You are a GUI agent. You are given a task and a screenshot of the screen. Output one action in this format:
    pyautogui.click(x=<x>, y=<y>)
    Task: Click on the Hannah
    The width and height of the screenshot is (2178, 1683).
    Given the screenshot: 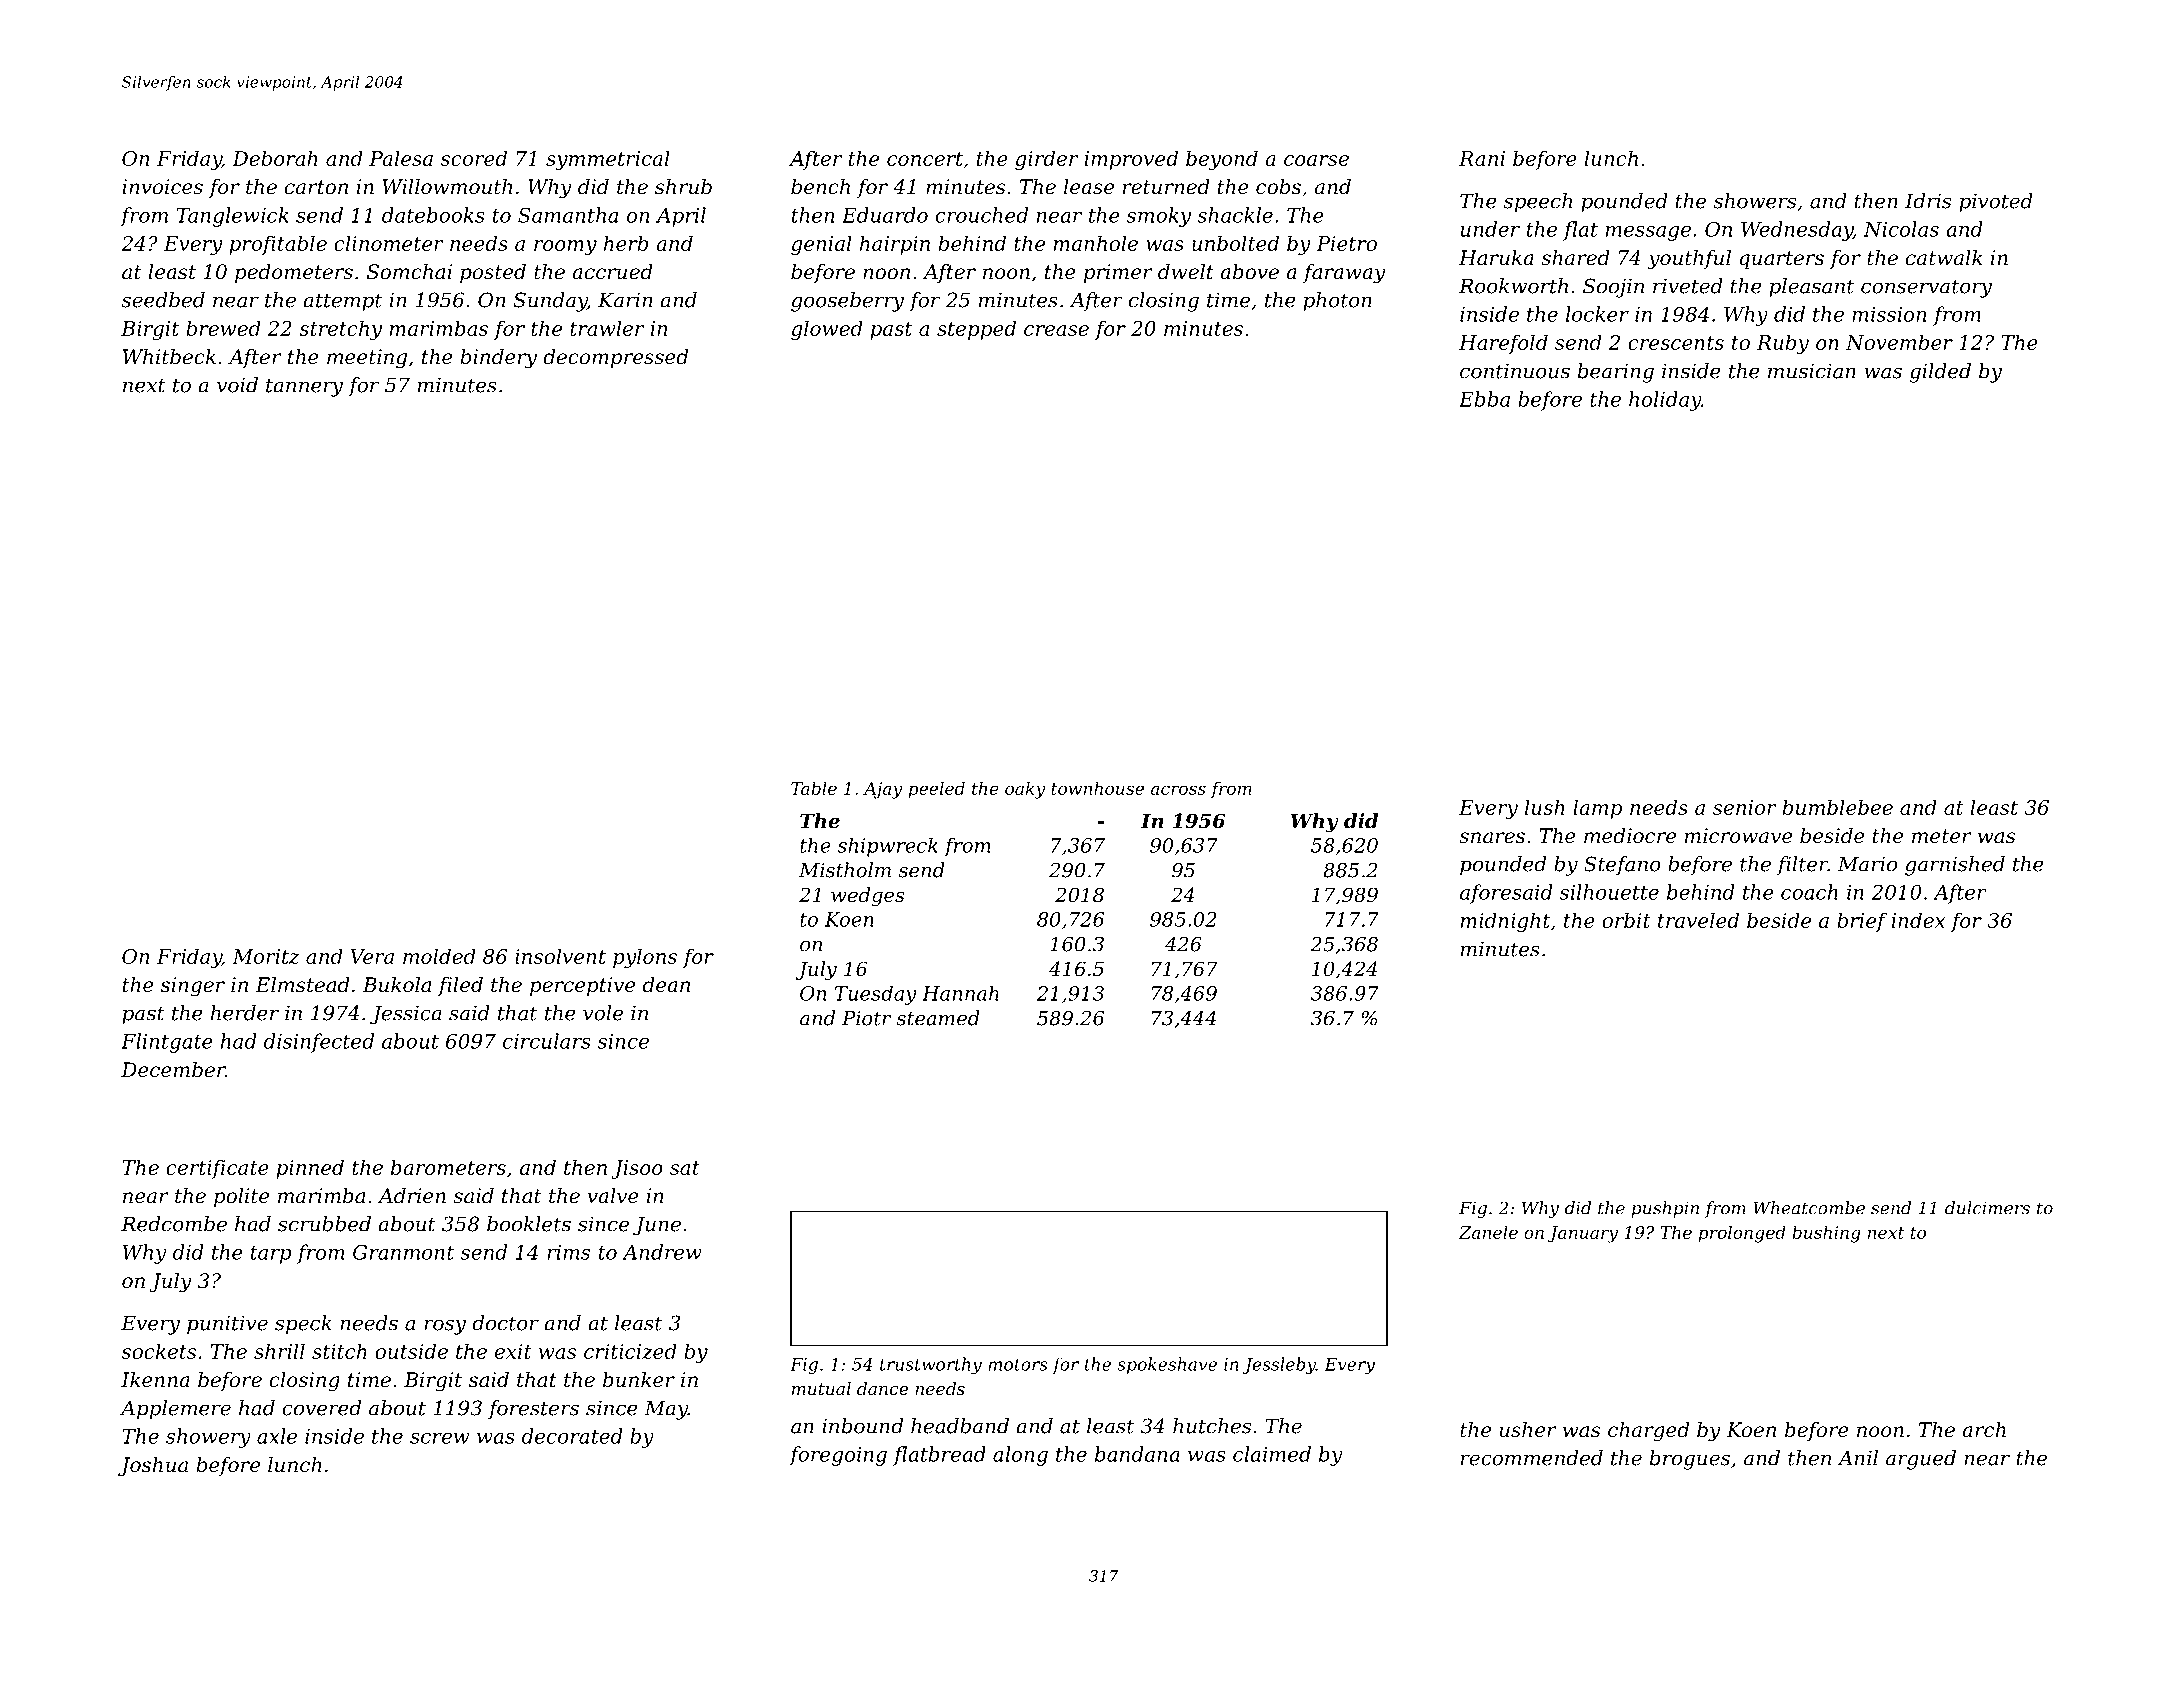 What is the action you would take?
    pyautogui.click(x=960, y=993)
